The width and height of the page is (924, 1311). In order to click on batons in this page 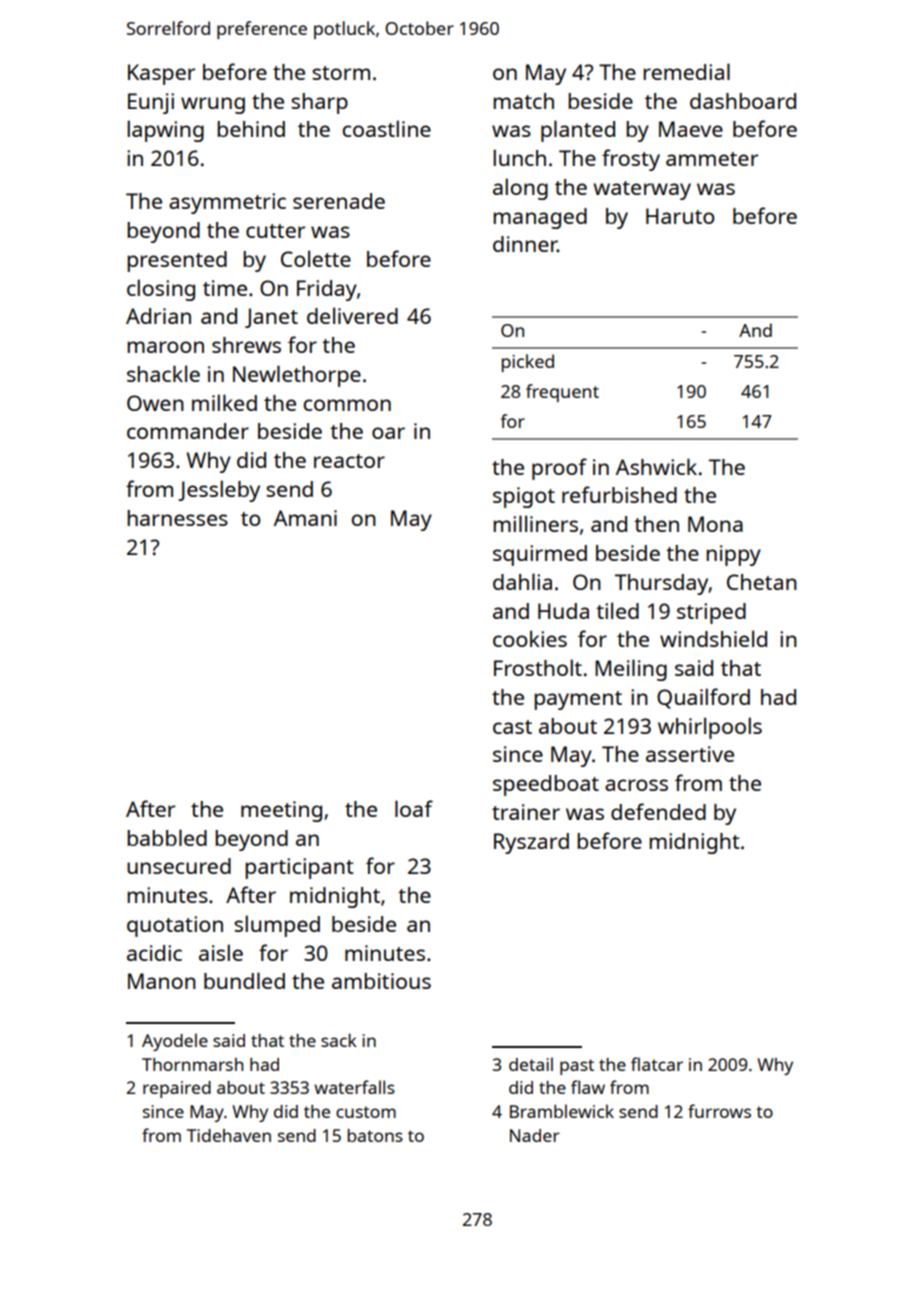, I will do `click(375, 1135)`.
